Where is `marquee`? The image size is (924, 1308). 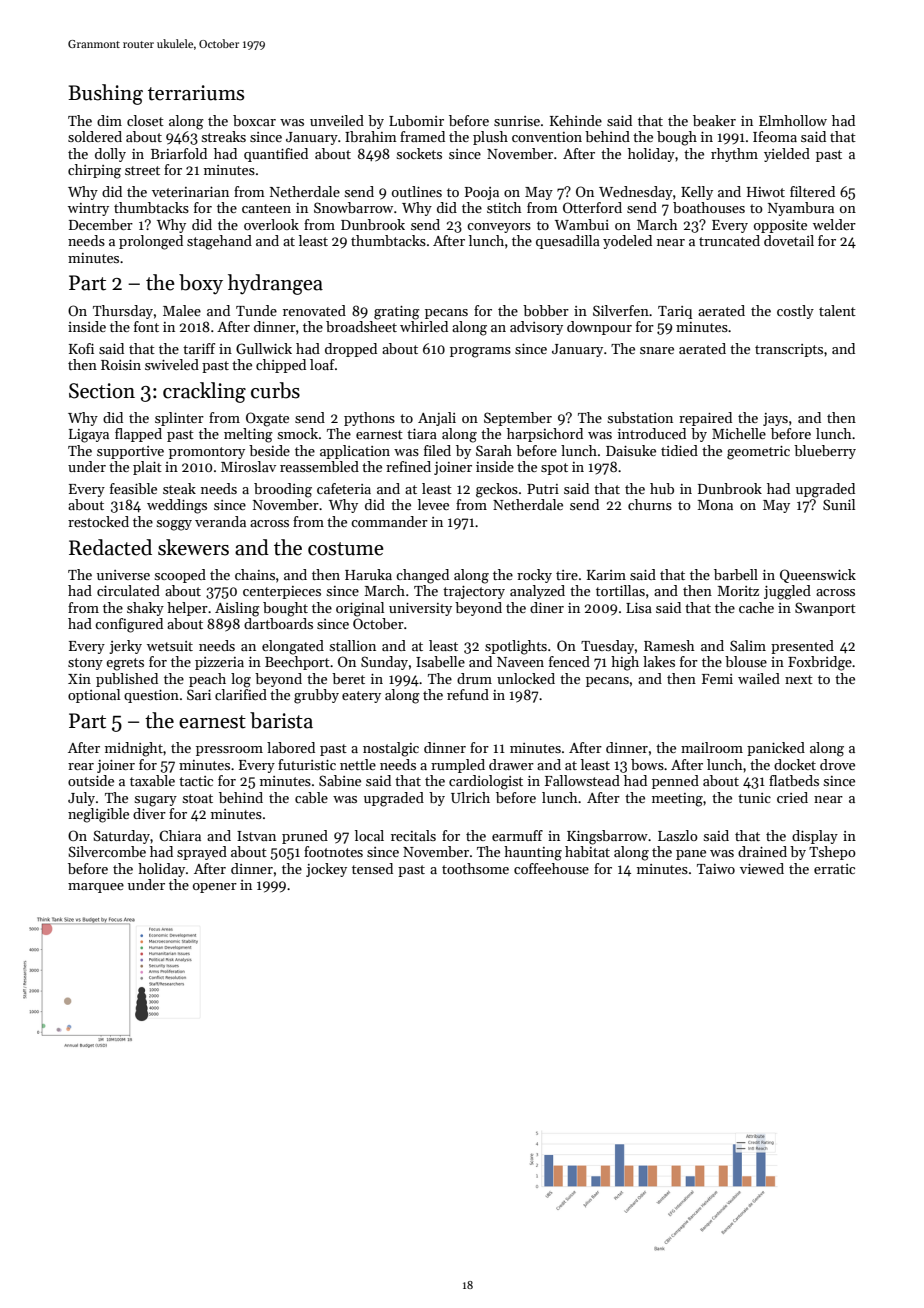 marquee is located at coordinates (96, 888).
